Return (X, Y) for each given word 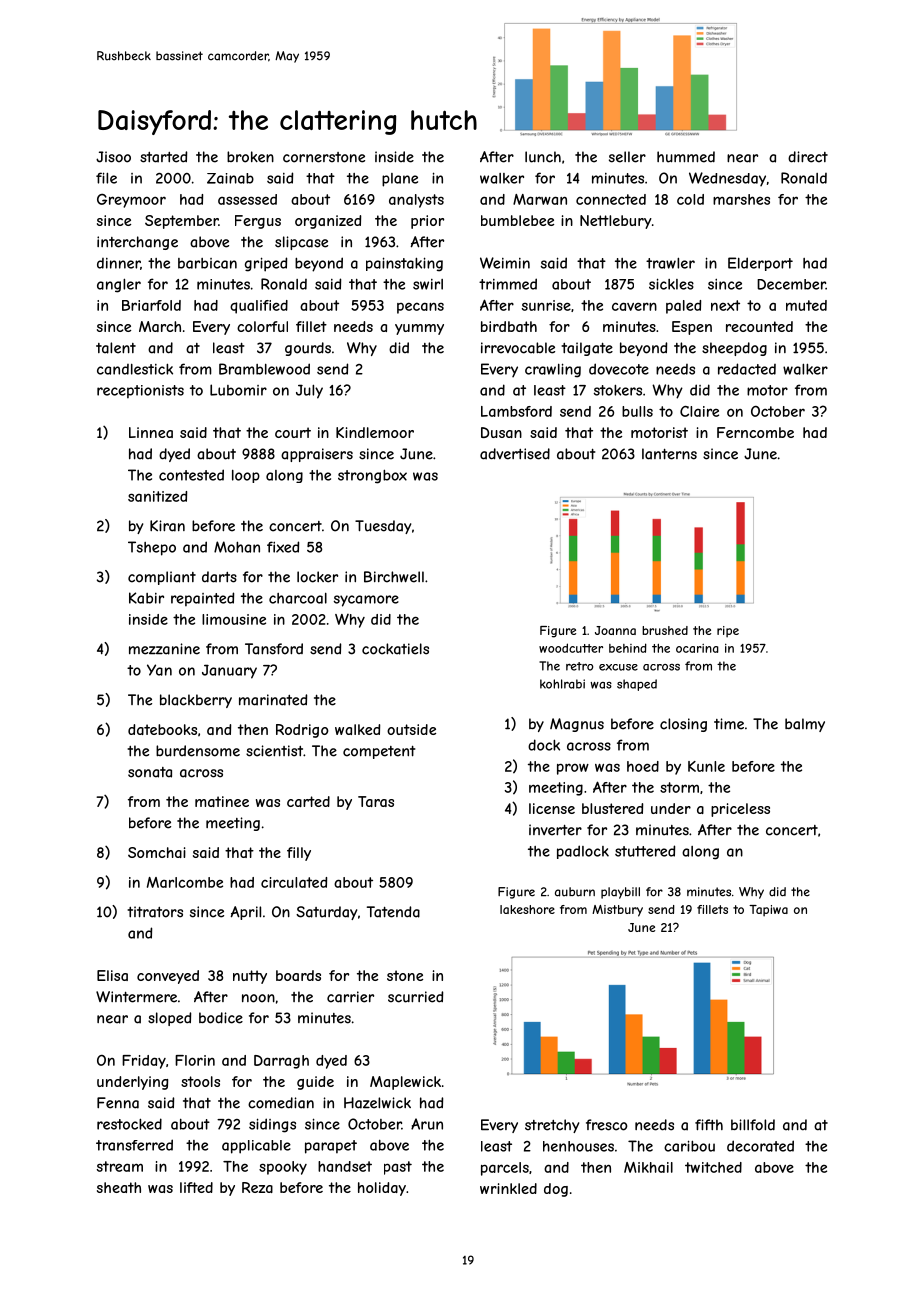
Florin (195, 1060)
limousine (234, 619)
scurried (415, 997)
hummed (686, 157)
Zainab (230, 178)
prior (427, 222)
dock (544, 745)
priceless (740, 810)
